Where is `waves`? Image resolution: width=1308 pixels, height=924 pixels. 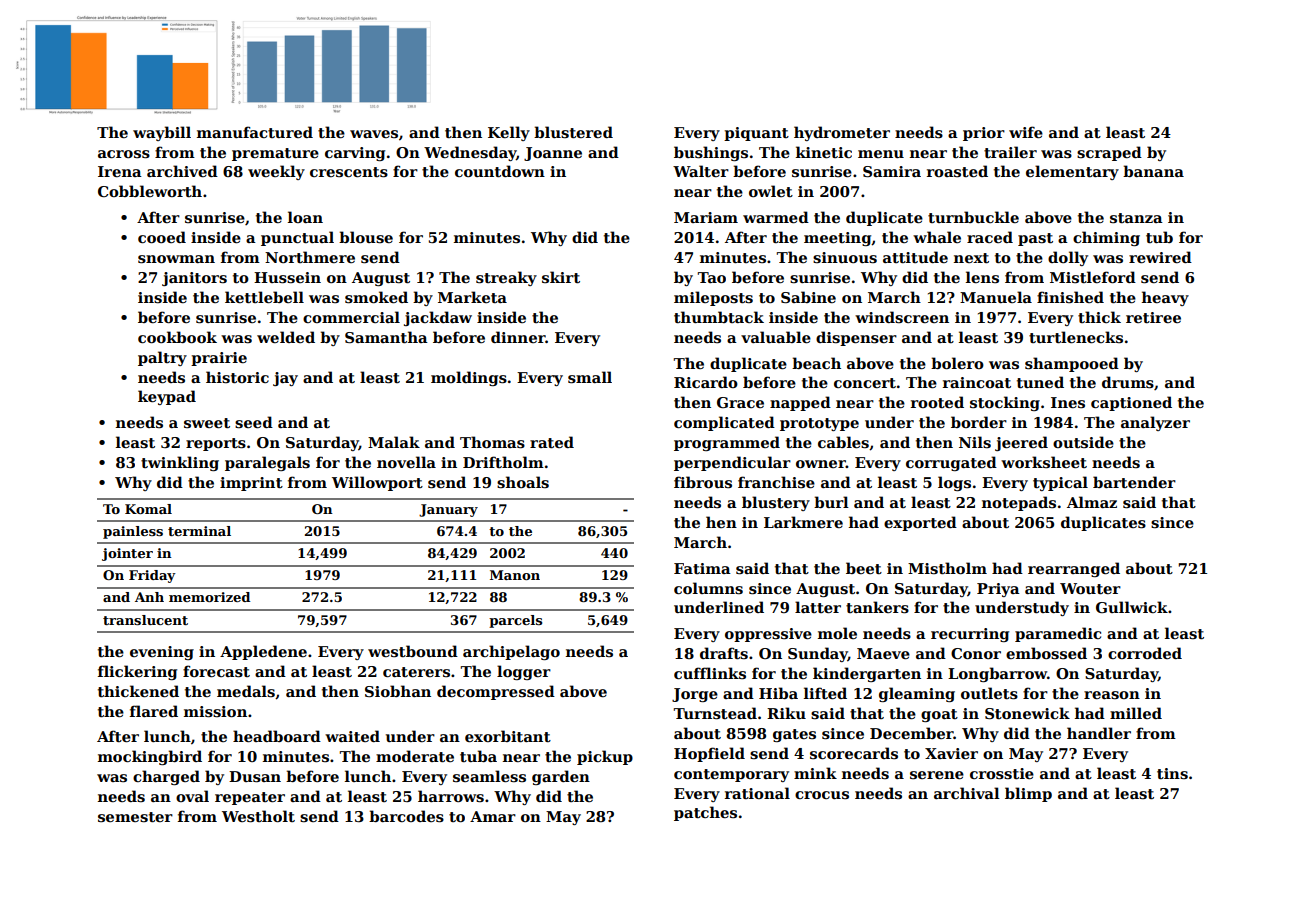 waves is located at coordinates (374, 134).
